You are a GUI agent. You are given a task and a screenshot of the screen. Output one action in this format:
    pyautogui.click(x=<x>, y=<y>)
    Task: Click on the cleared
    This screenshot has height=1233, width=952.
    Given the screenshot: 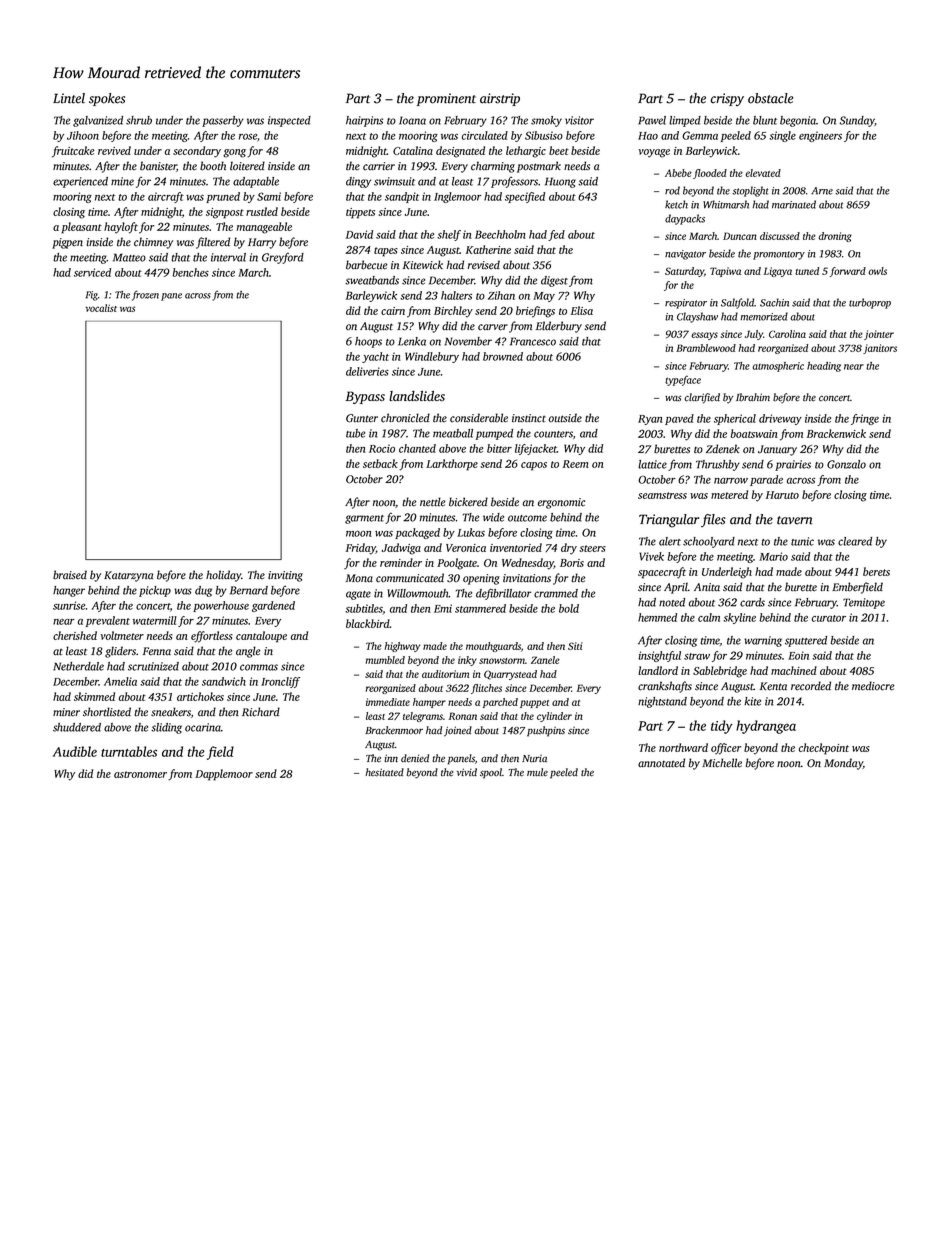 What is the action you would take?
    pyautogui.click(x=855, y=541)
